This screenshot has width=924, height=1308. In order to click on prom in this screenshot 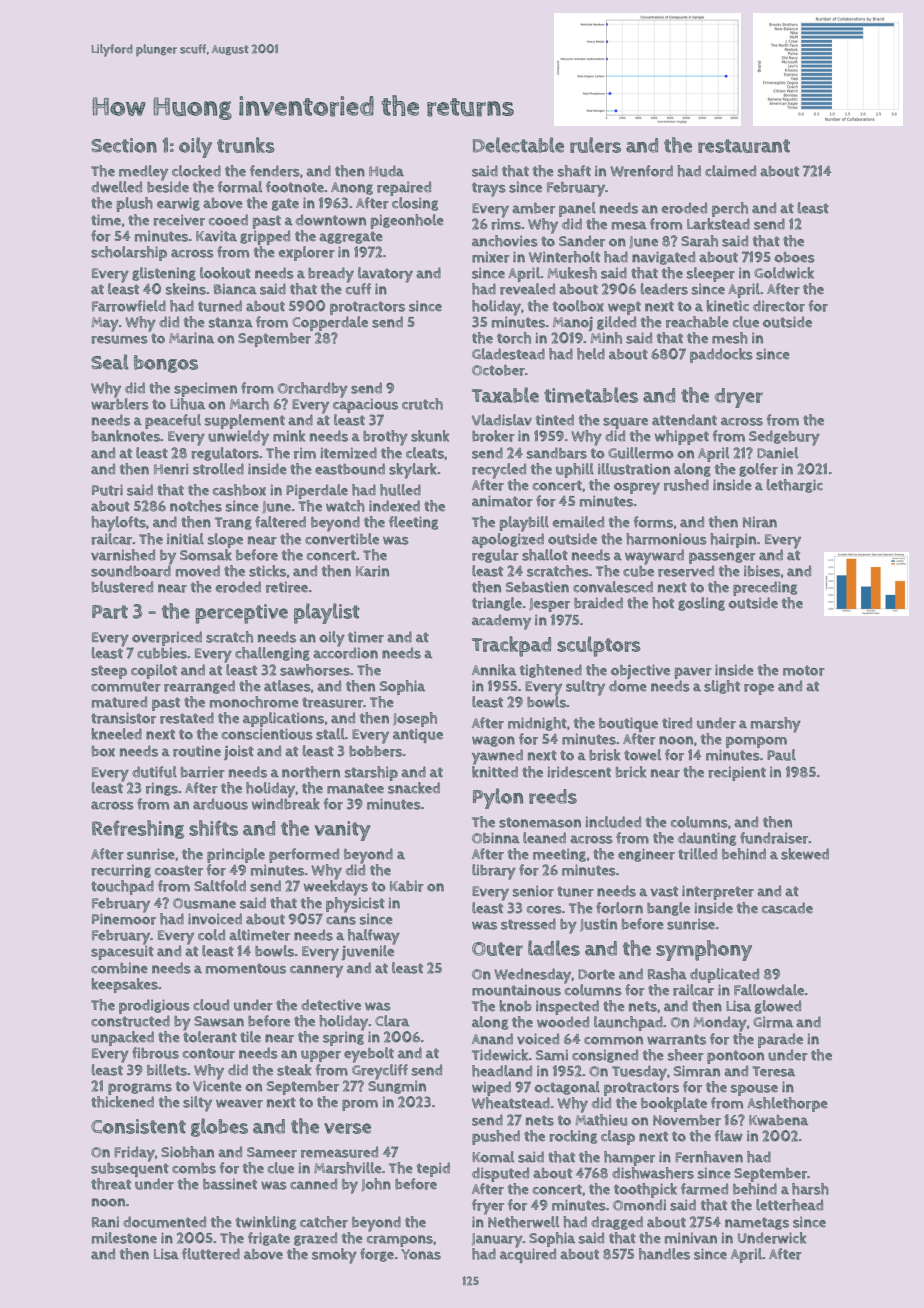, I will do `click(360, 1105)`.
